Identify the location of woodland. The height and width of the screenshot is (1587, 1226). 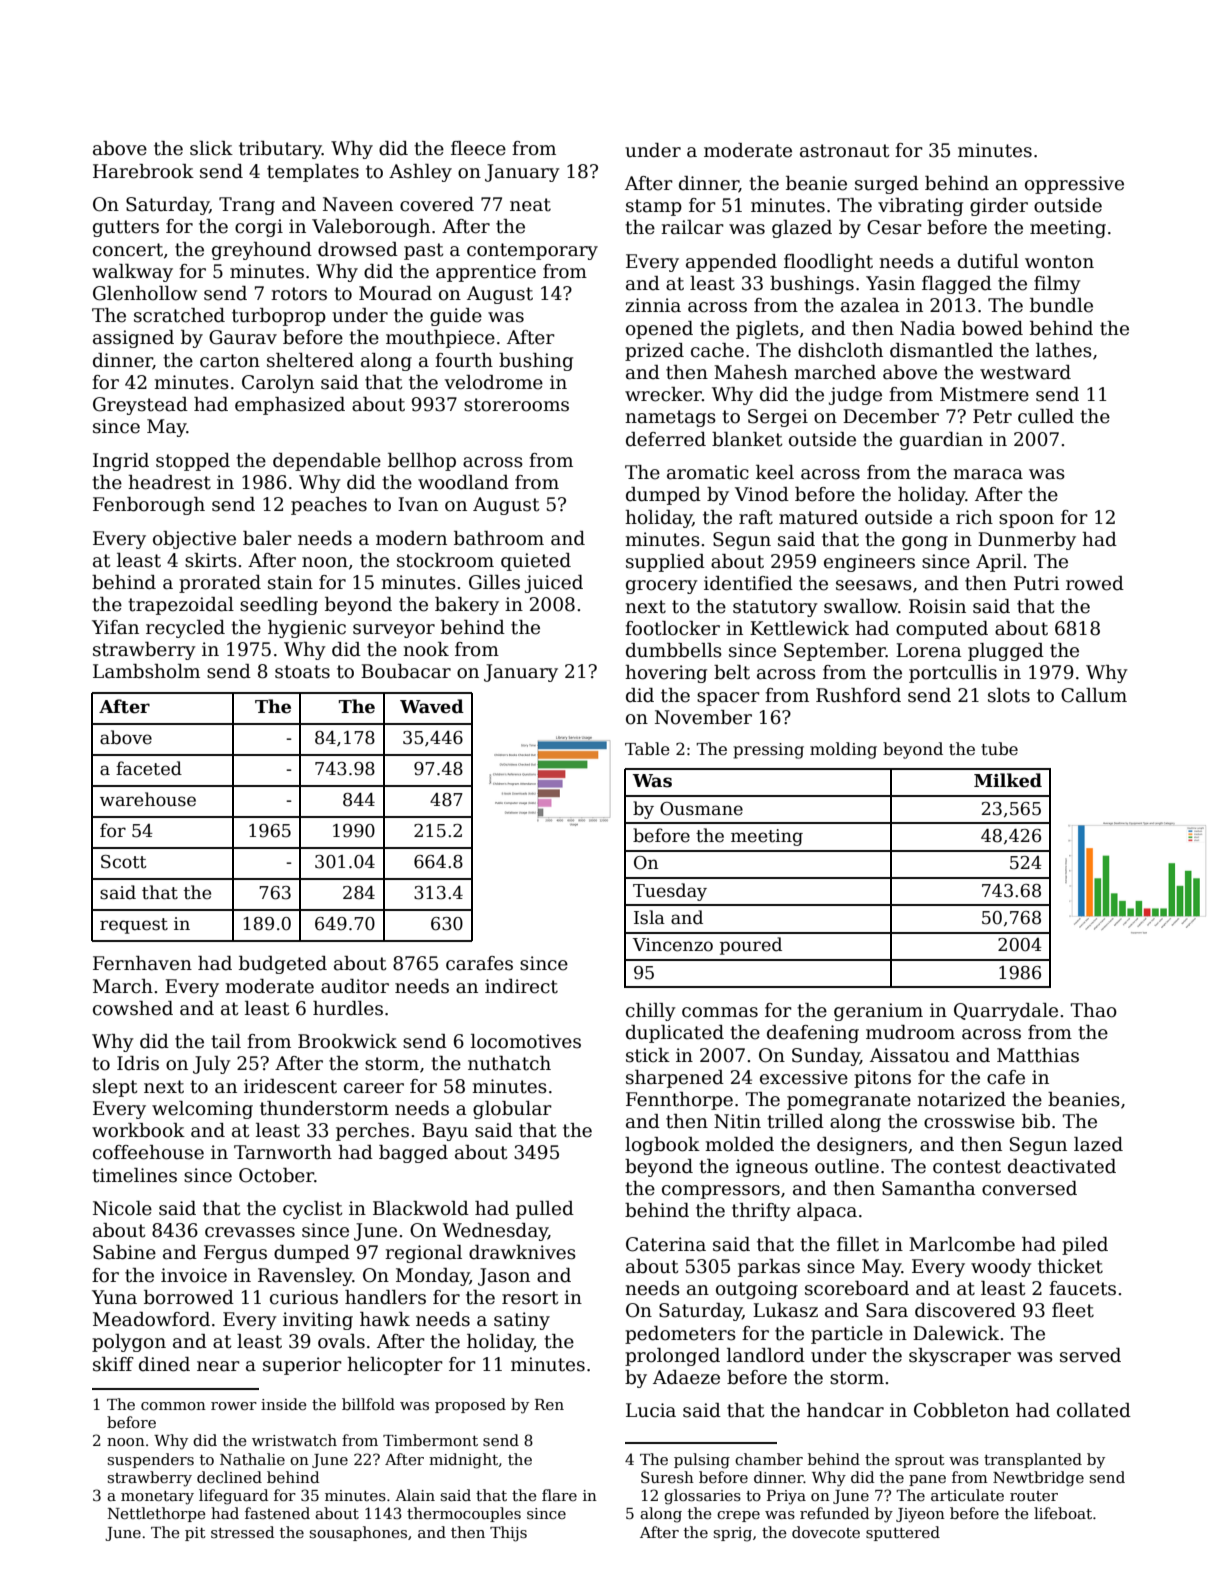
(463, 482).
